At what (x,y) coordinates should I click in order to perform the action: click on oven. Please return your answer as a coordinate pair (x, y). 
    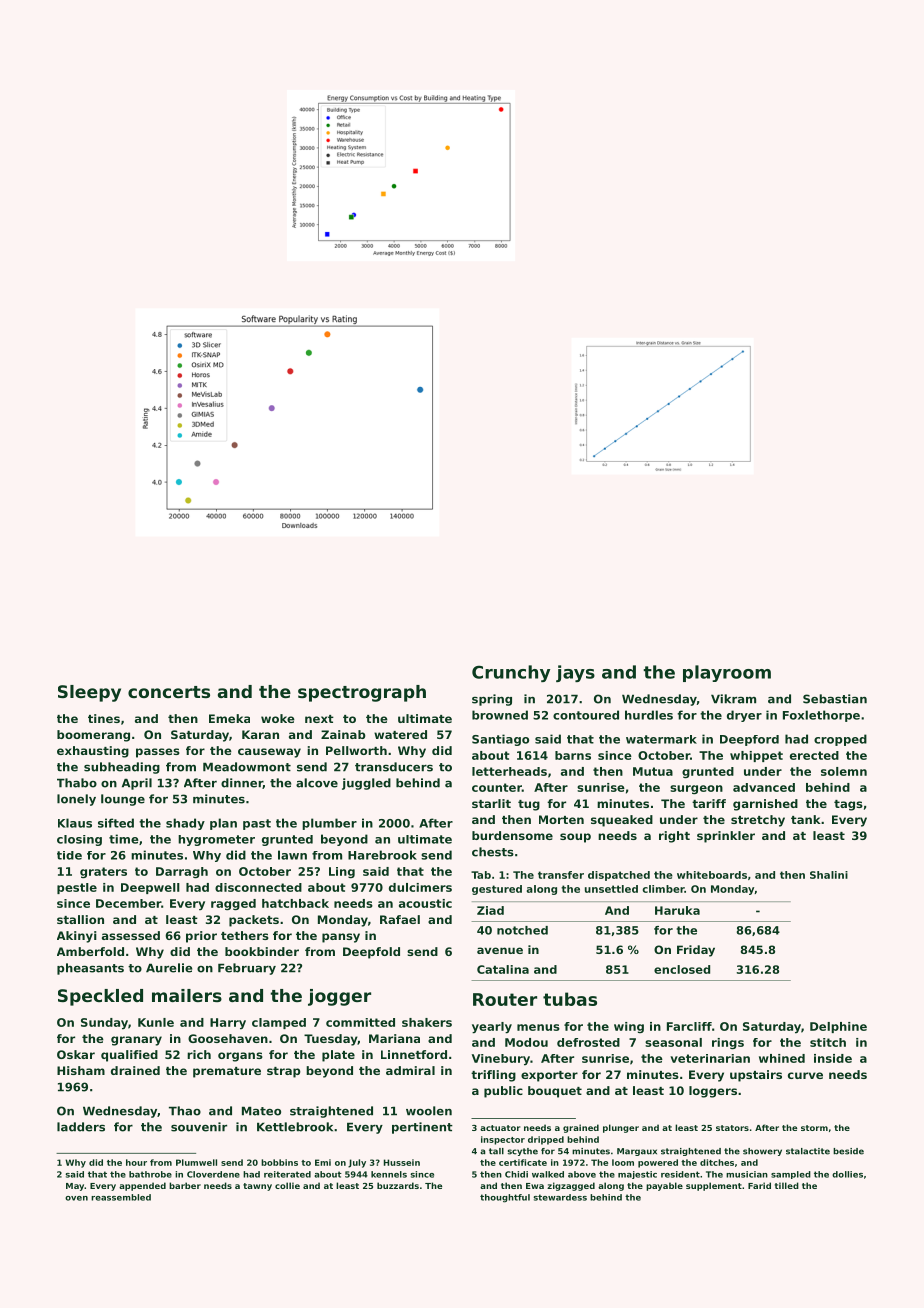
    Looking at the image, I should click on (76, 1198).
